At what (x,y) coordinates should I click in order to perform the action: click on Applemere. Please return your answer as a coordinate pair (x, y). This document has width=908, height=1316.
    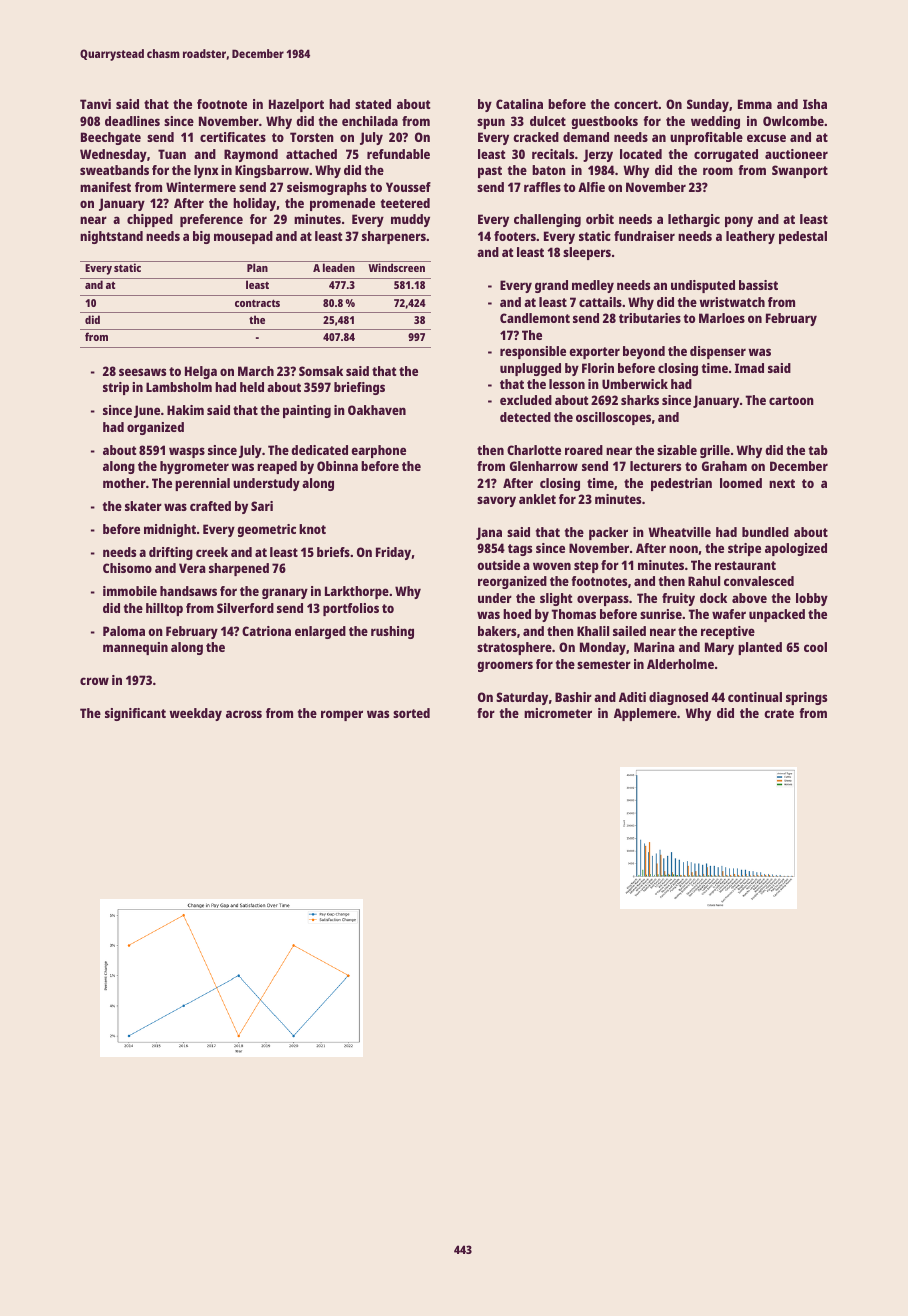
    Looking at the image, I should click on (645, 714).
